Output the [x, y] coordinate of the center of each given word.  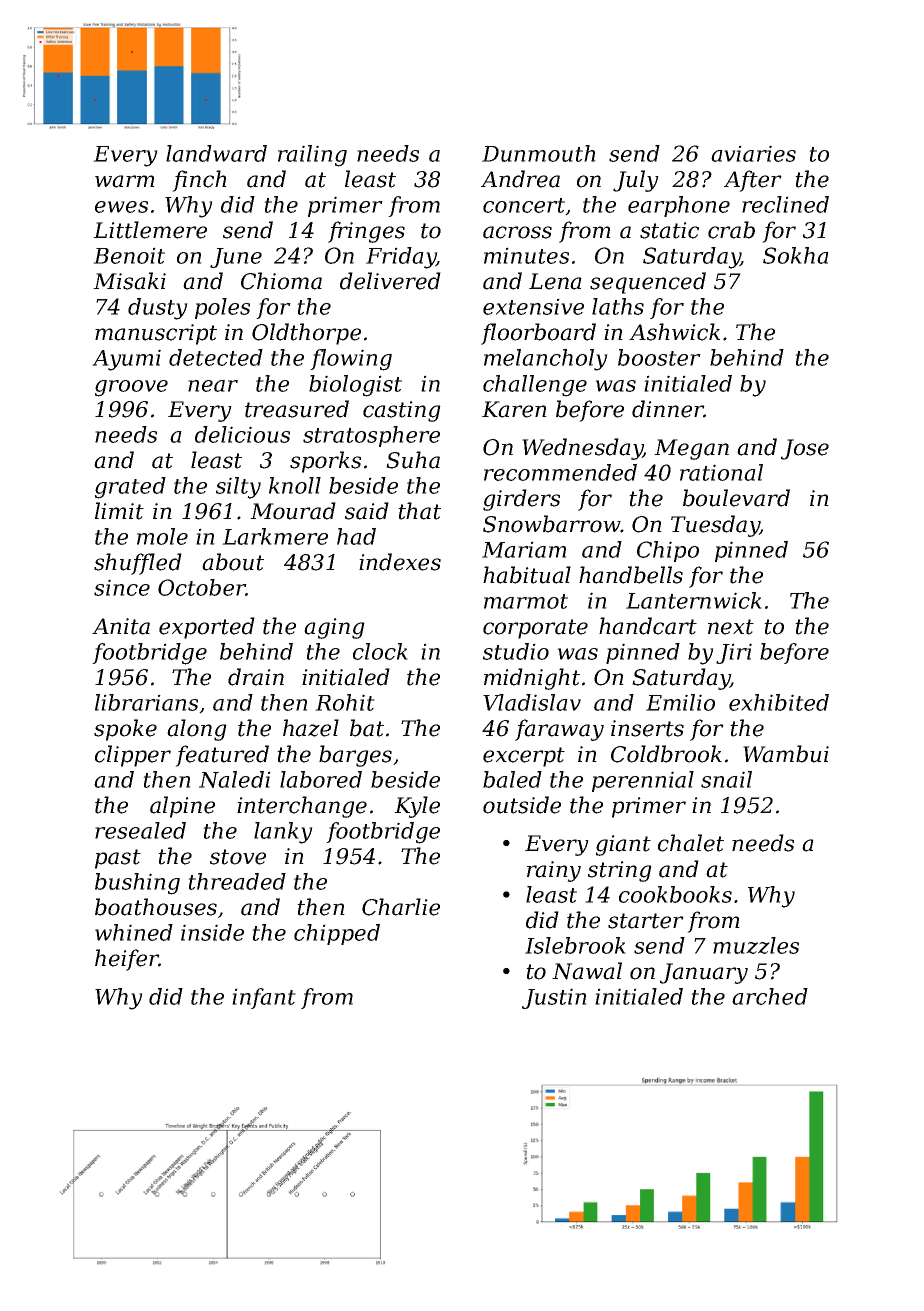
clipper [133, 756]
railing [312, 156]
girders [521, 500]
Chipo [668, 551]
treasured [297, 409]
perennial [643, 781]
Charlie [401, 907]
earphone [679, 206]
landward [216, 153]
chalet [691, 843]
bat [367, 728]
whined [134, 932]
